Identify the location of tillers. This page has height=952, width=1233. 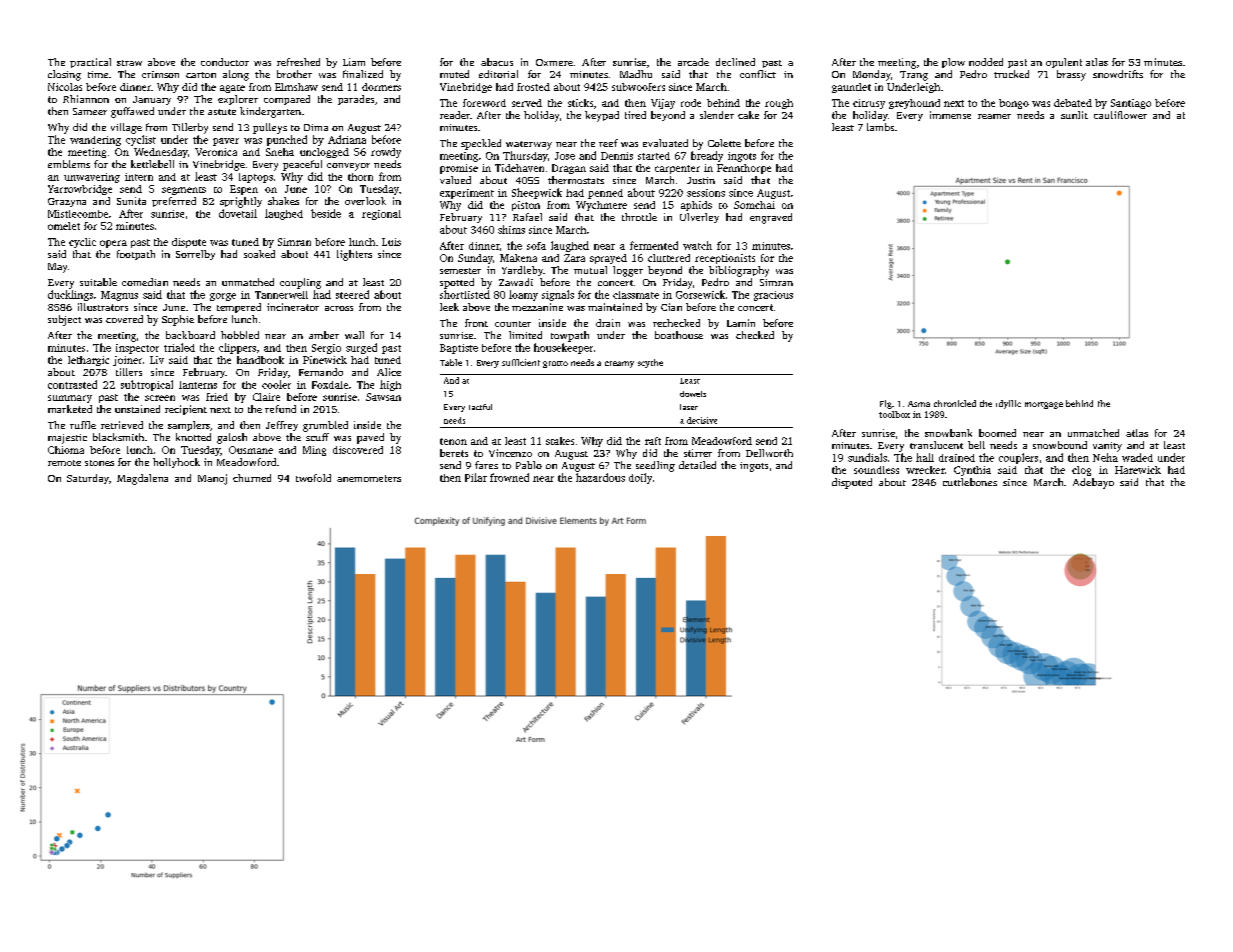
(129, 372).
